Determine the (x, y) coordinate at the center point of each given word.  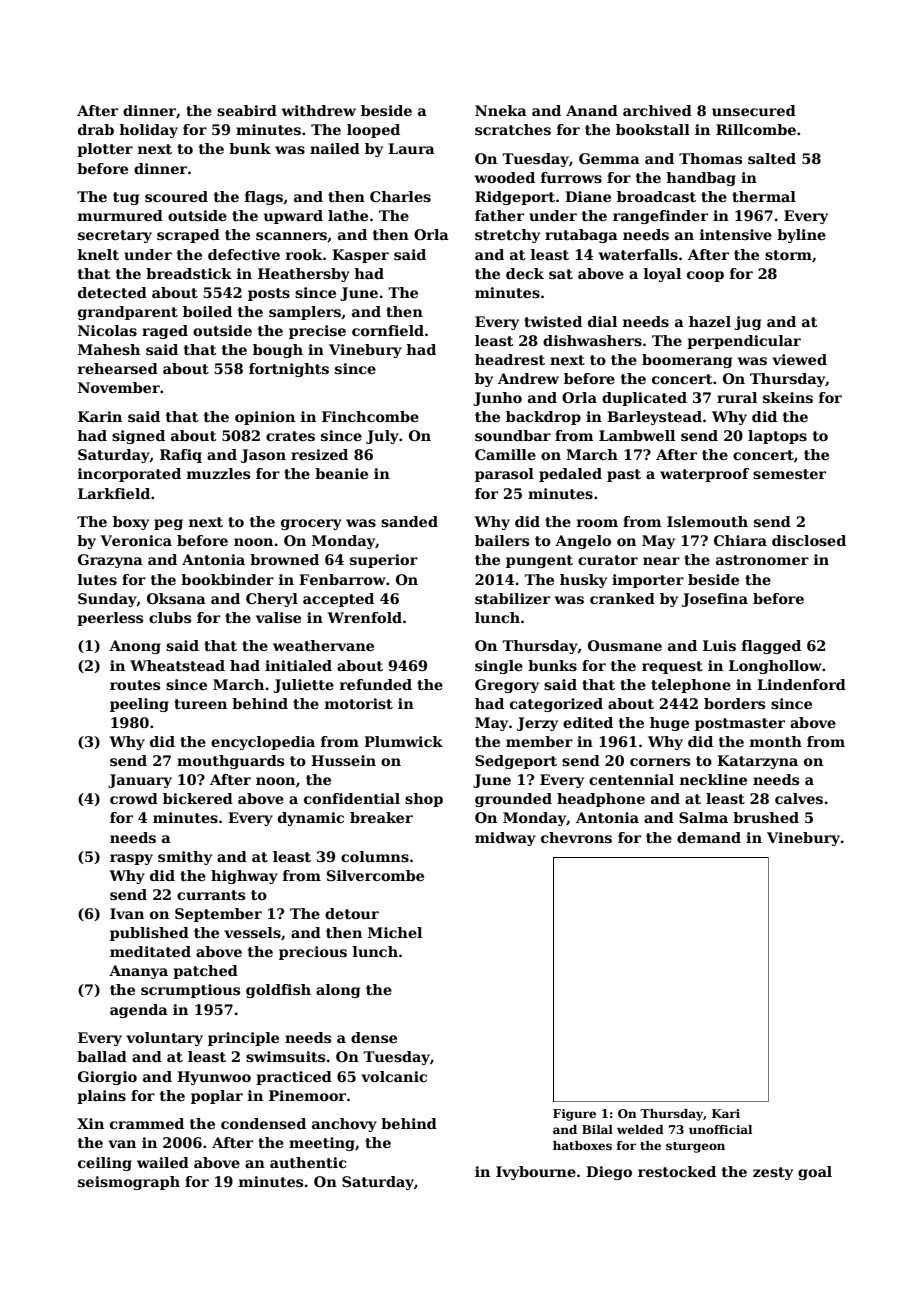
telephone (691, 686)
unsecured (754, 110)
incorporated (129, 475)
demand (709, 837)
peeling (139, 705)
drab (96, 129)
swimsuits (285, 1056)
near (661, 561)
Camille (505, 454)
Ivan (127, 913)
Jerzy (537, 724)
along (338, 991)
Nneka (501, 110)
